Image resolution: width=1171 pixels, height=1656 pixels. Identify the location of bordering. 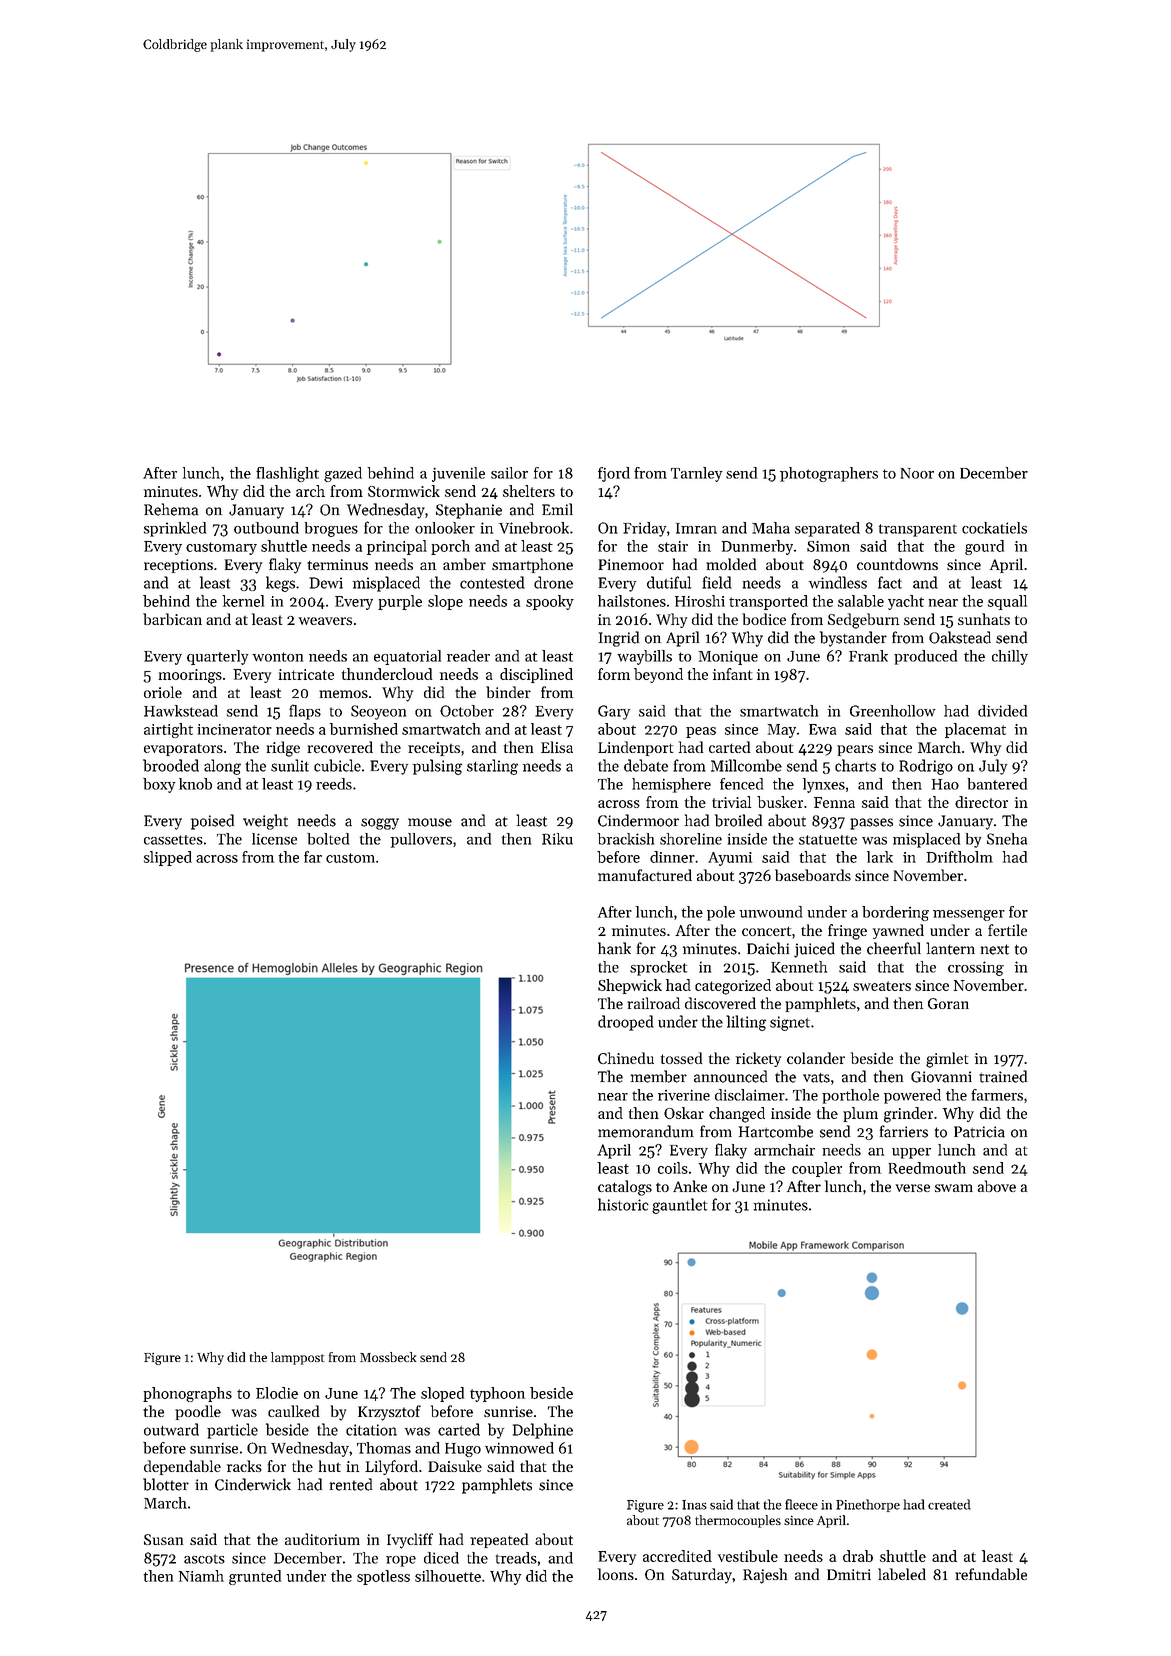
(895, 913).
